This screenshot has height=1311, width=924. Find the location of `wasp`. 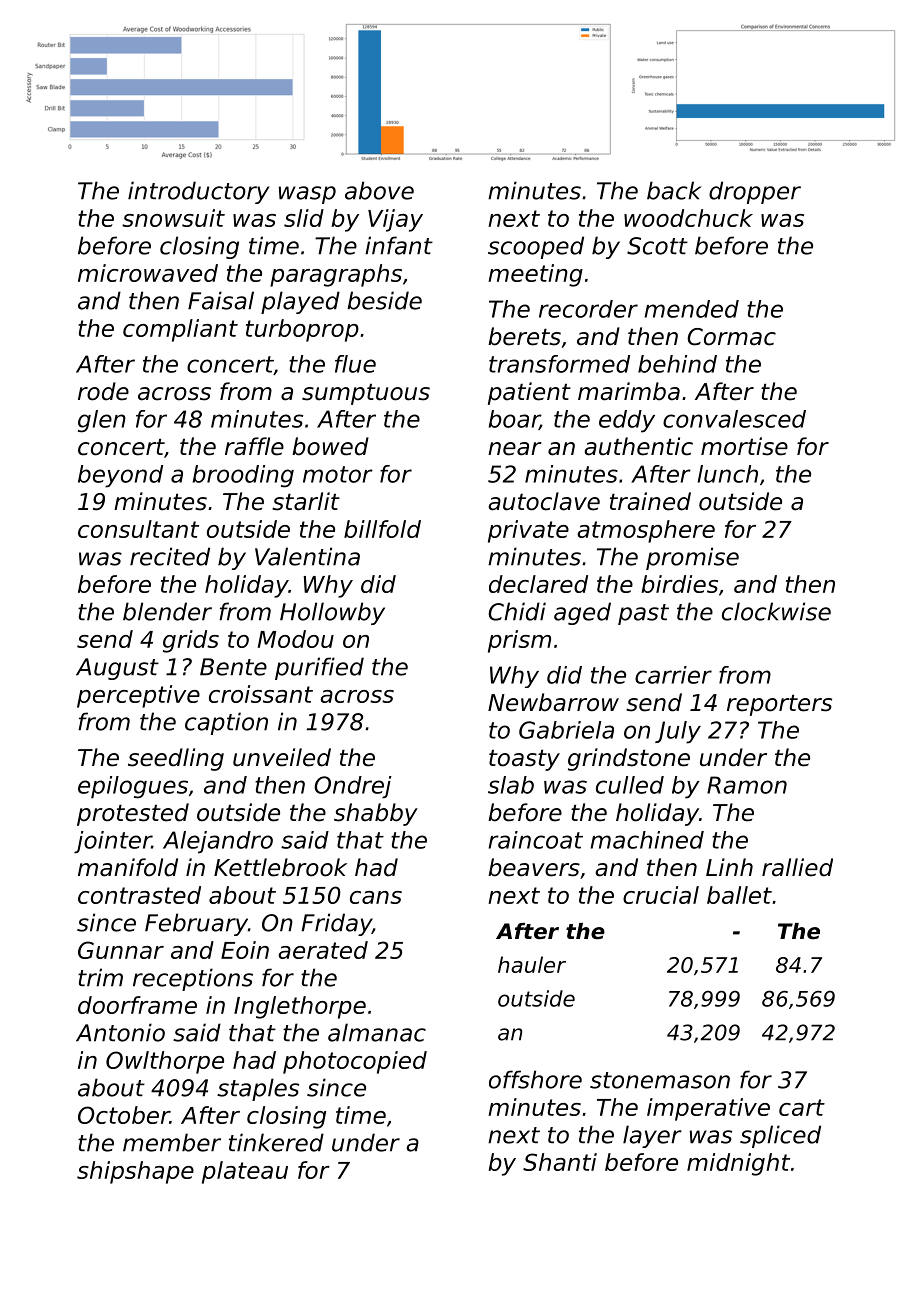

wasp is located at coordinates (307, 195).
